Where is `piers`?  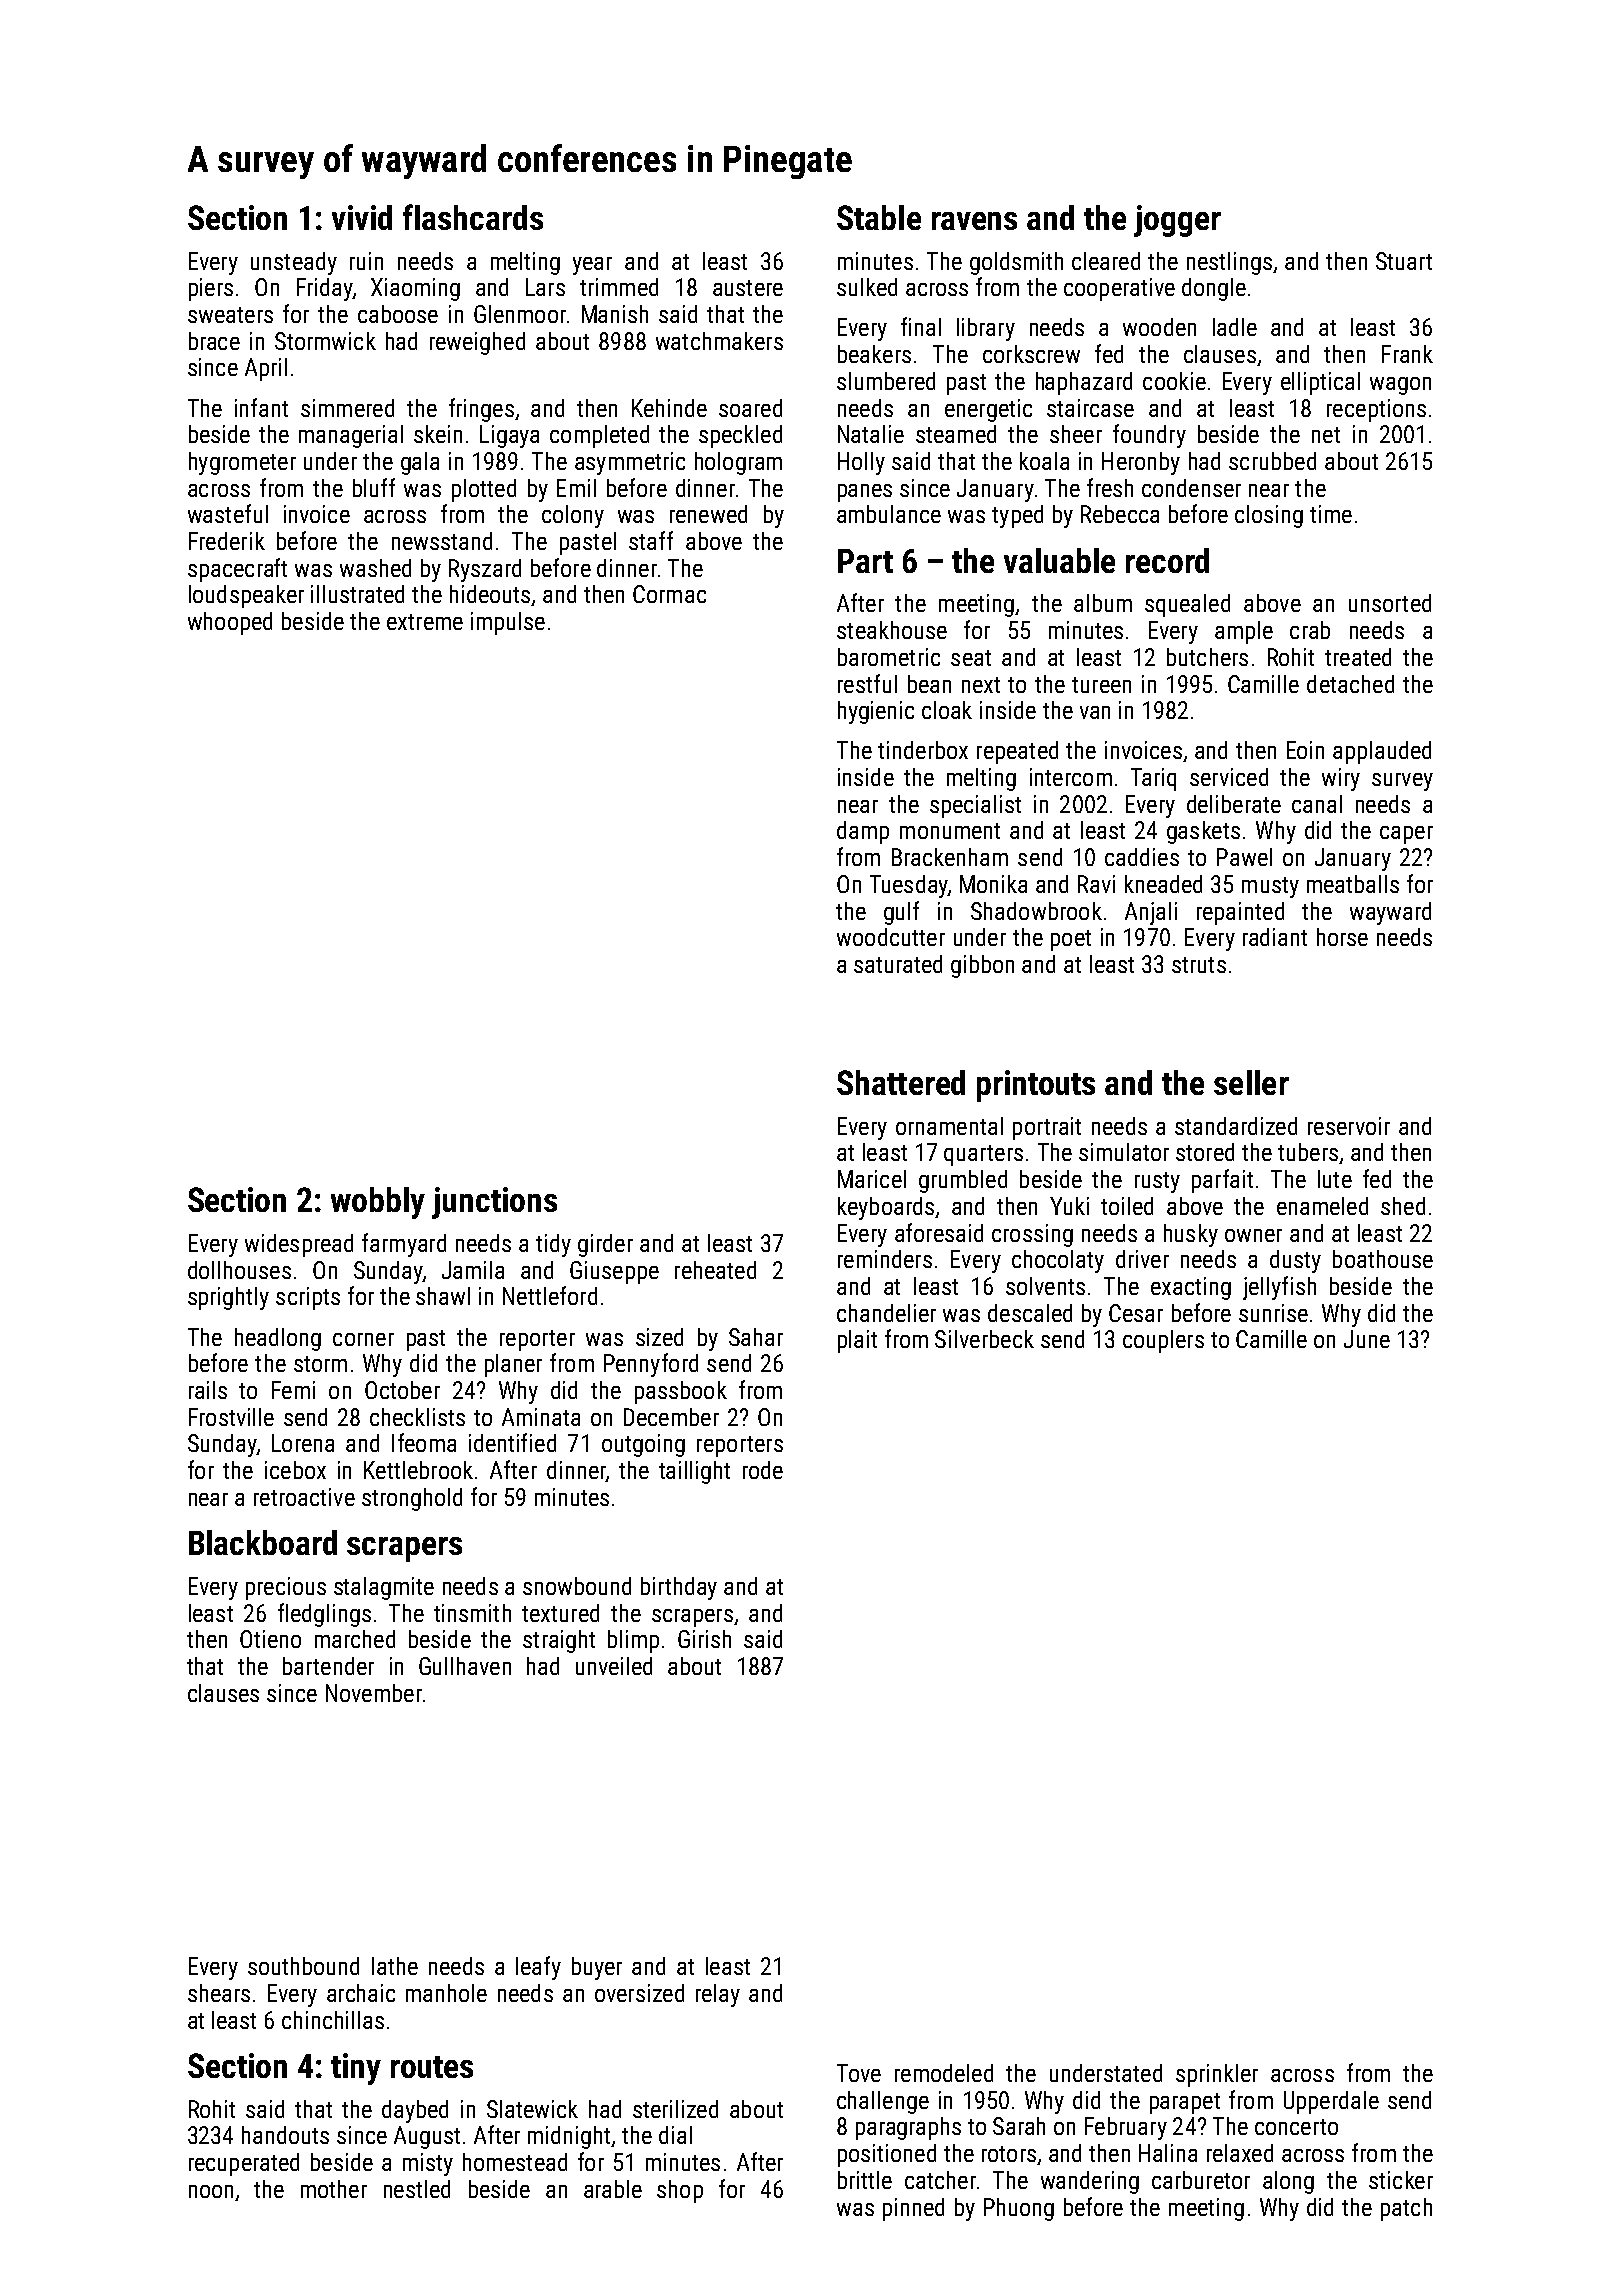 piers is located at coordinates (211, 289).
